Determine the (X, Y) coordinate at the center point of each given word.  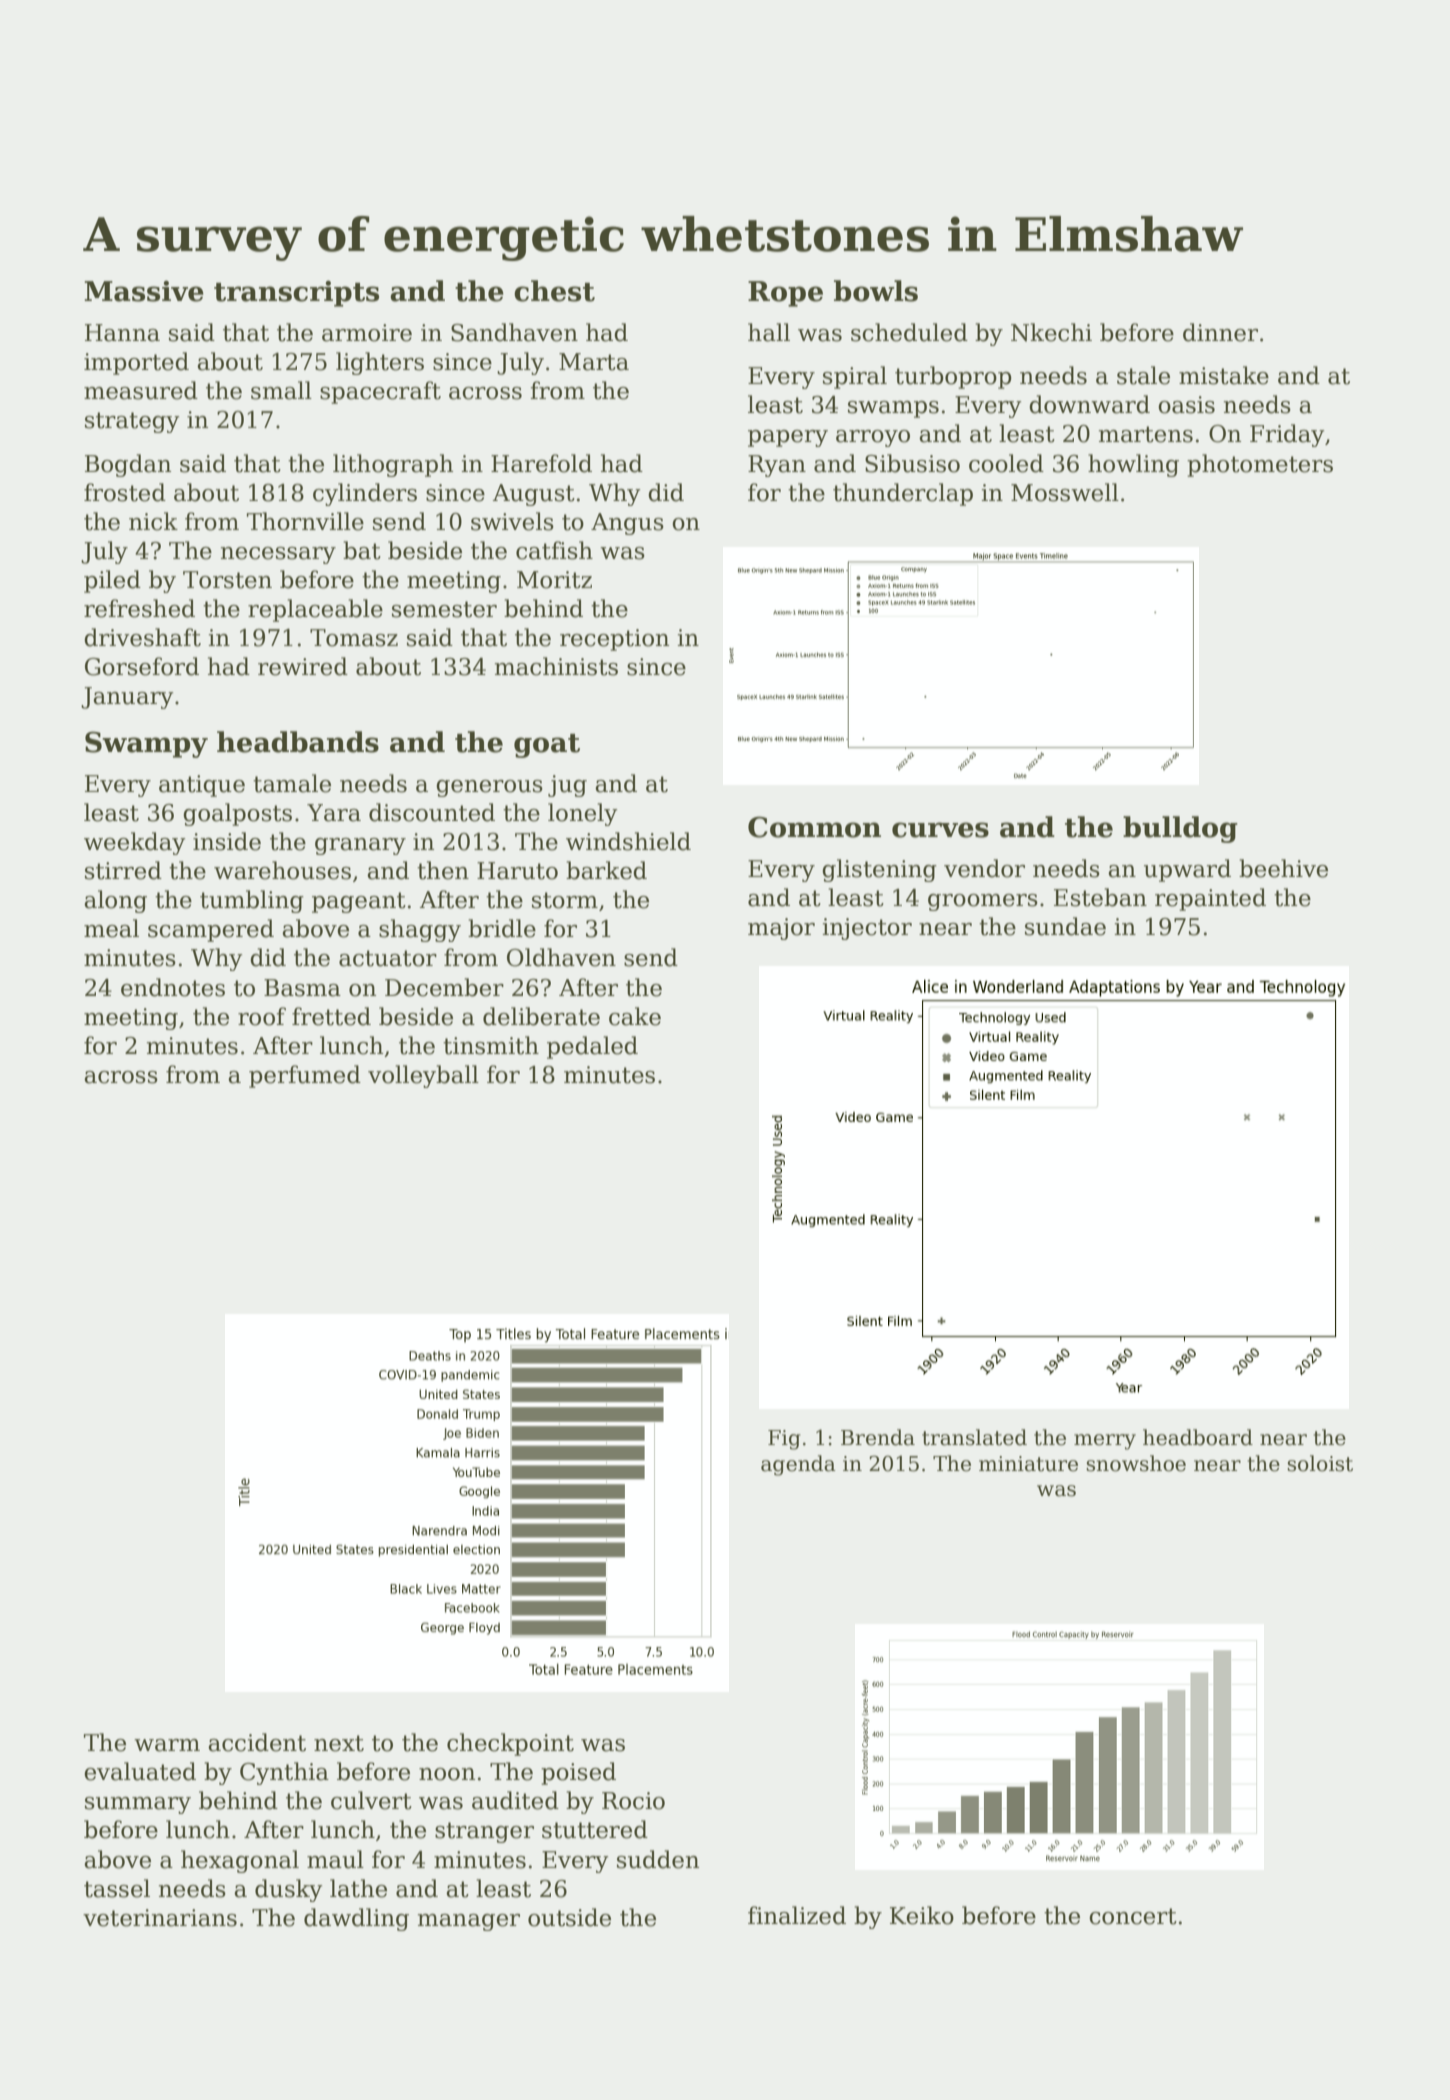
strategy (132, 422)
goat (547, 746)
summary (138, 1805)
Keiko (922, 1915)
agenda (798, 1465)
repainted (1210, 899)
